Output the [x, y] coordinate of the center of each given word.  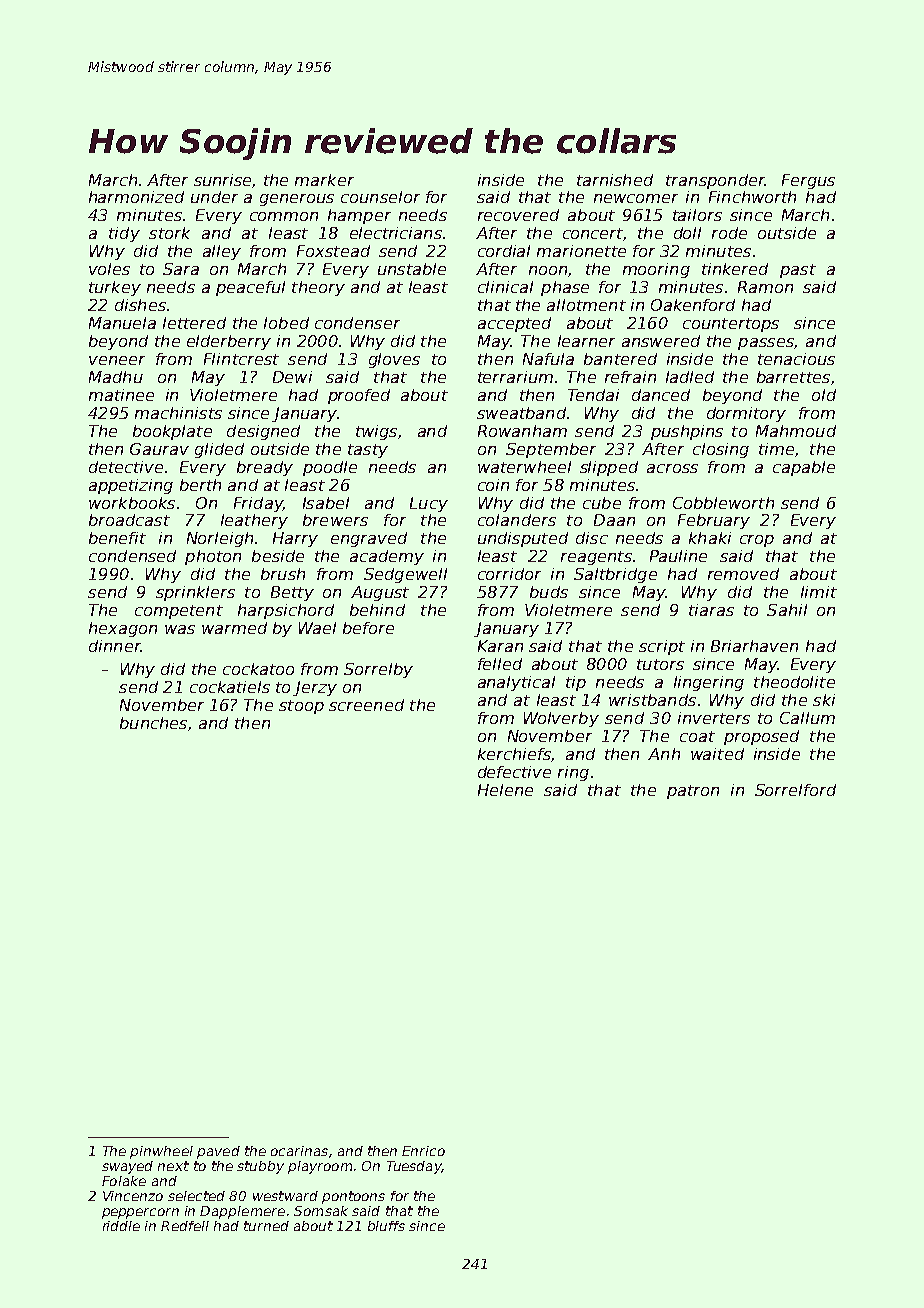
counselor [380, 197]
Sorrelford [795, 790]
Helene [505, 790]
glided [219, 450]
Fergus [808, 181]
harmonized [136, 197]
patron [693, 792]
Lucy [429, 504]
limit [819, 592]
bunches [153, 723]
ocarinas [299, 1151]
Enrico [423, 1151]
